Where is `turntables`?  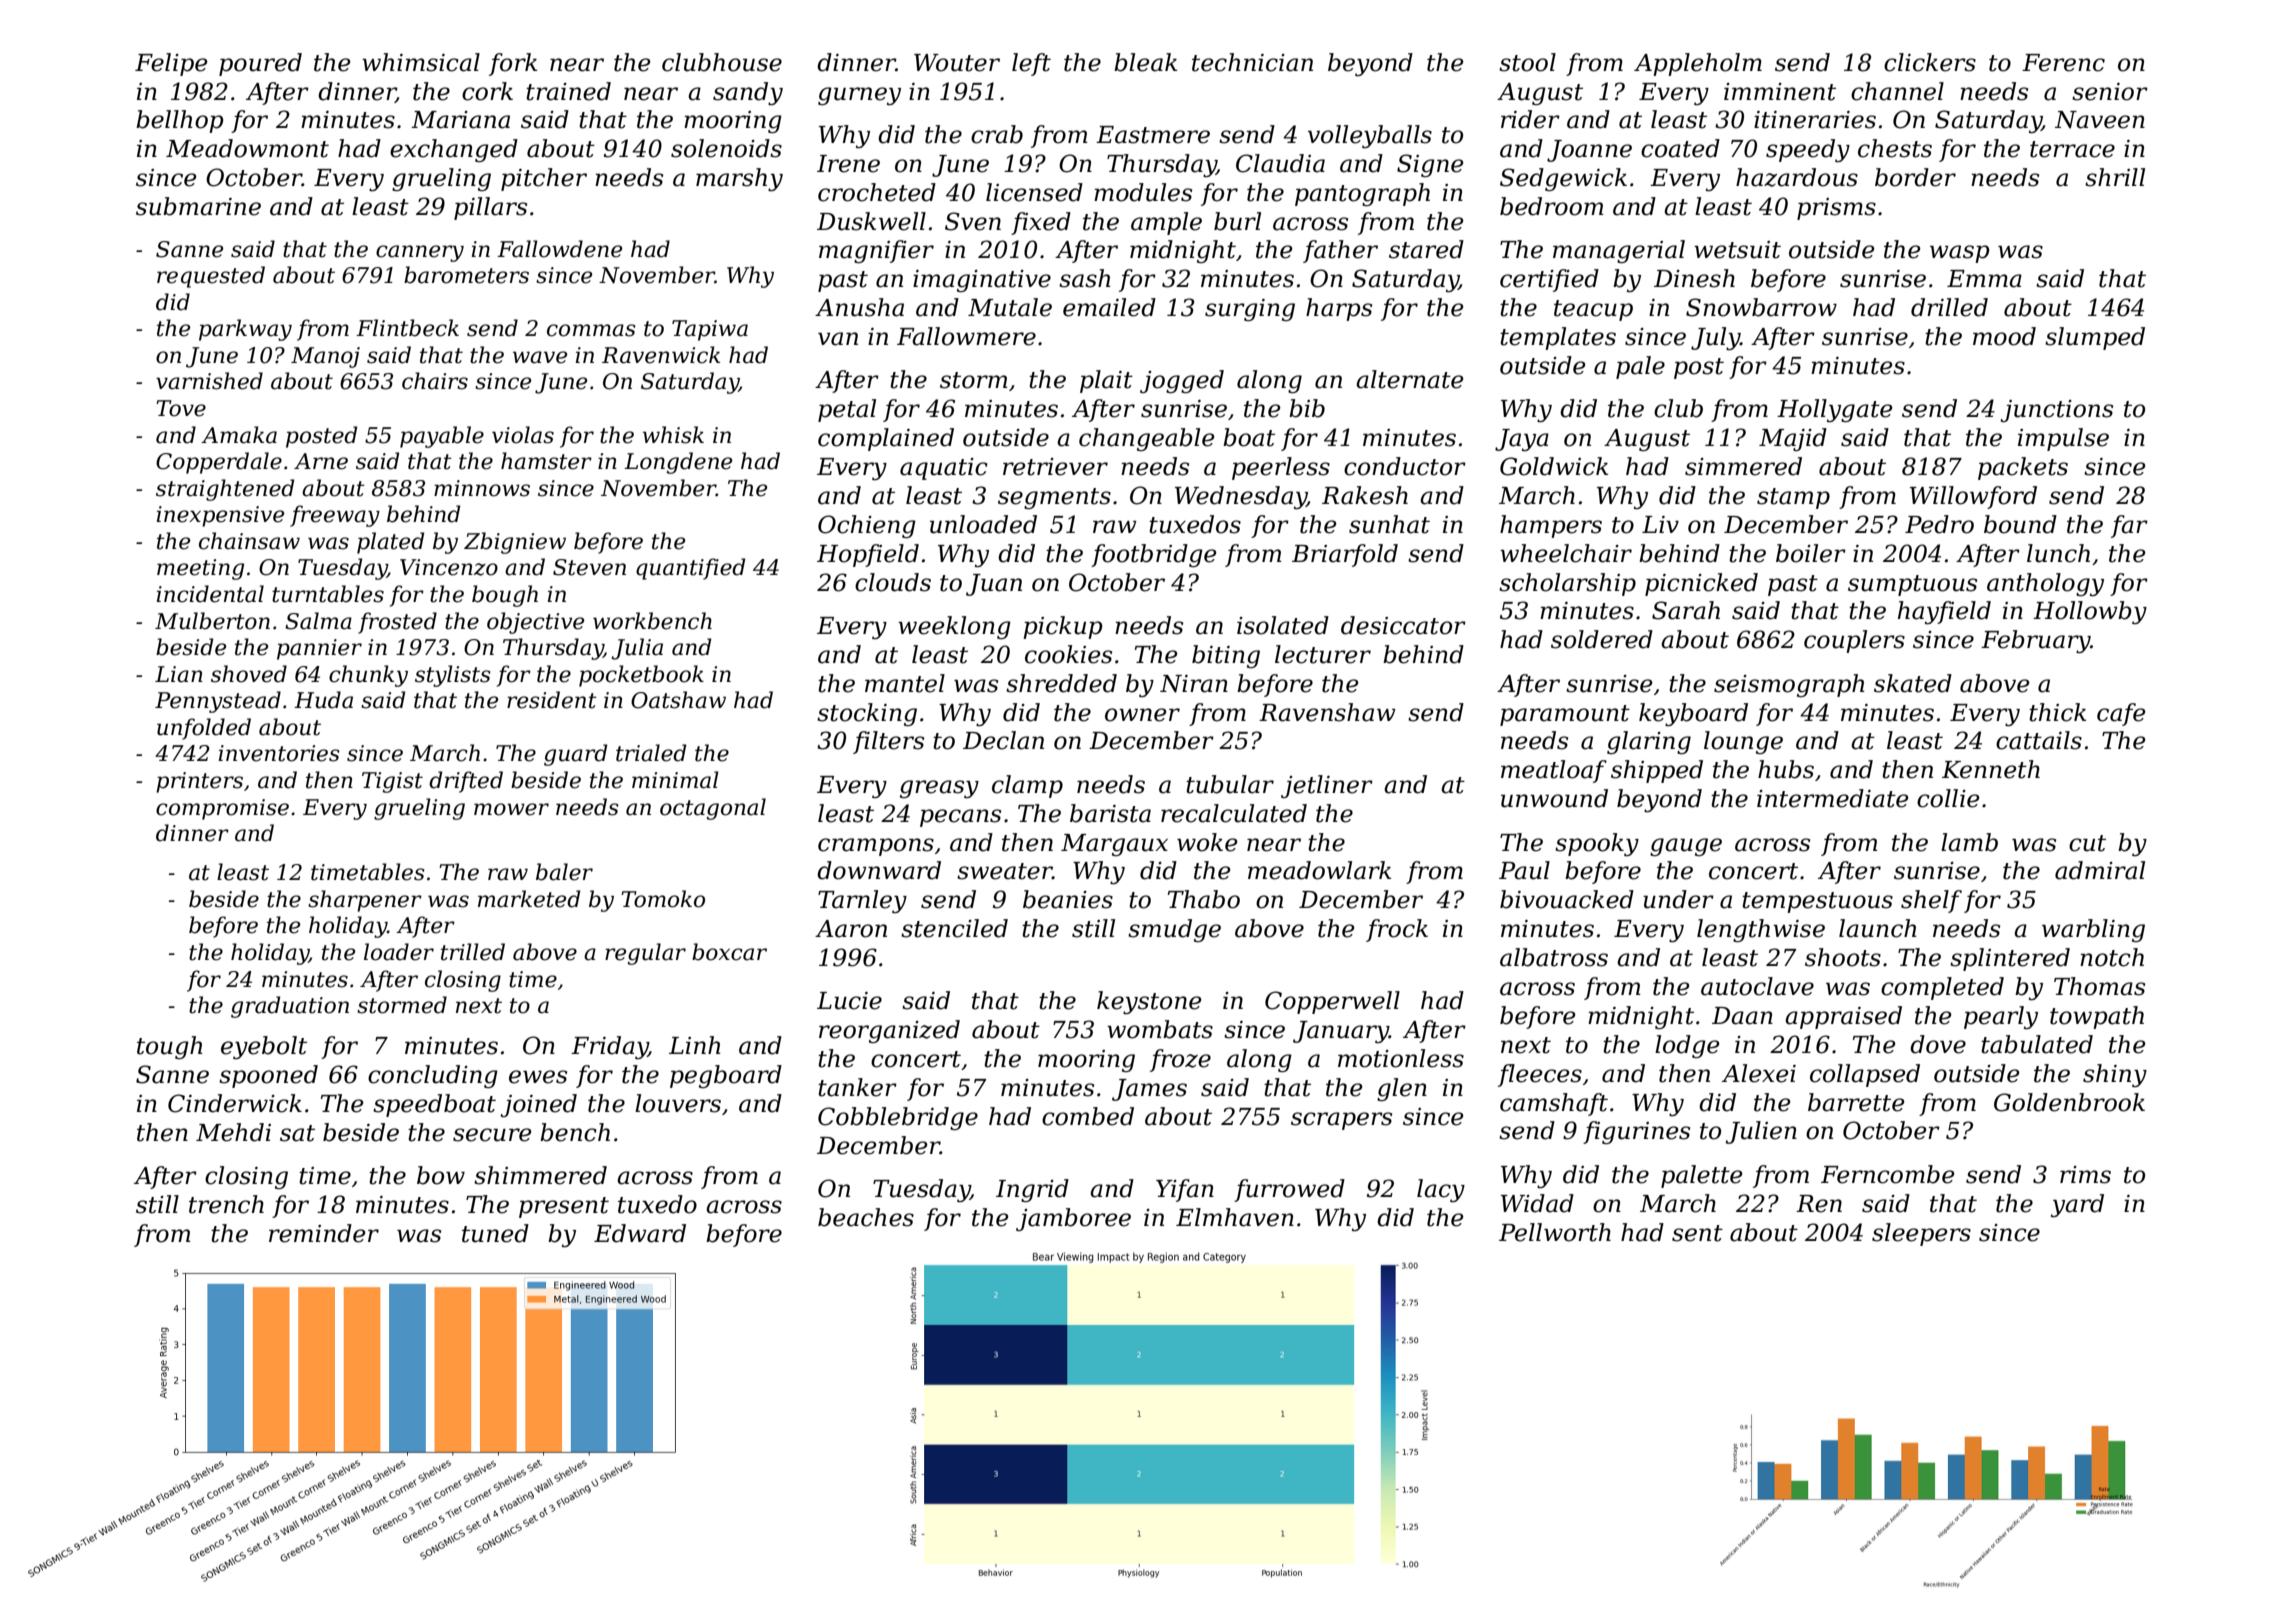 turntables is located at coordinates (328, 594).
